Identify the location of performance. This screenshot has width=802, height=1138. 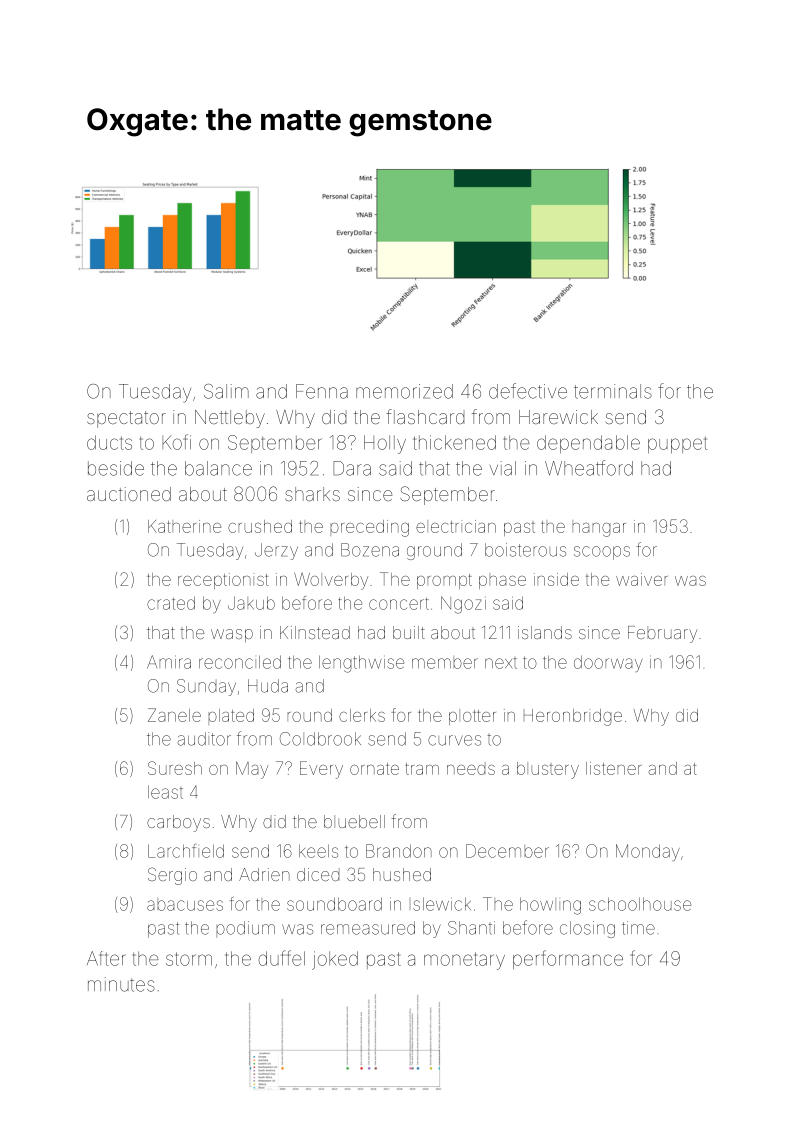
(568, 959).
